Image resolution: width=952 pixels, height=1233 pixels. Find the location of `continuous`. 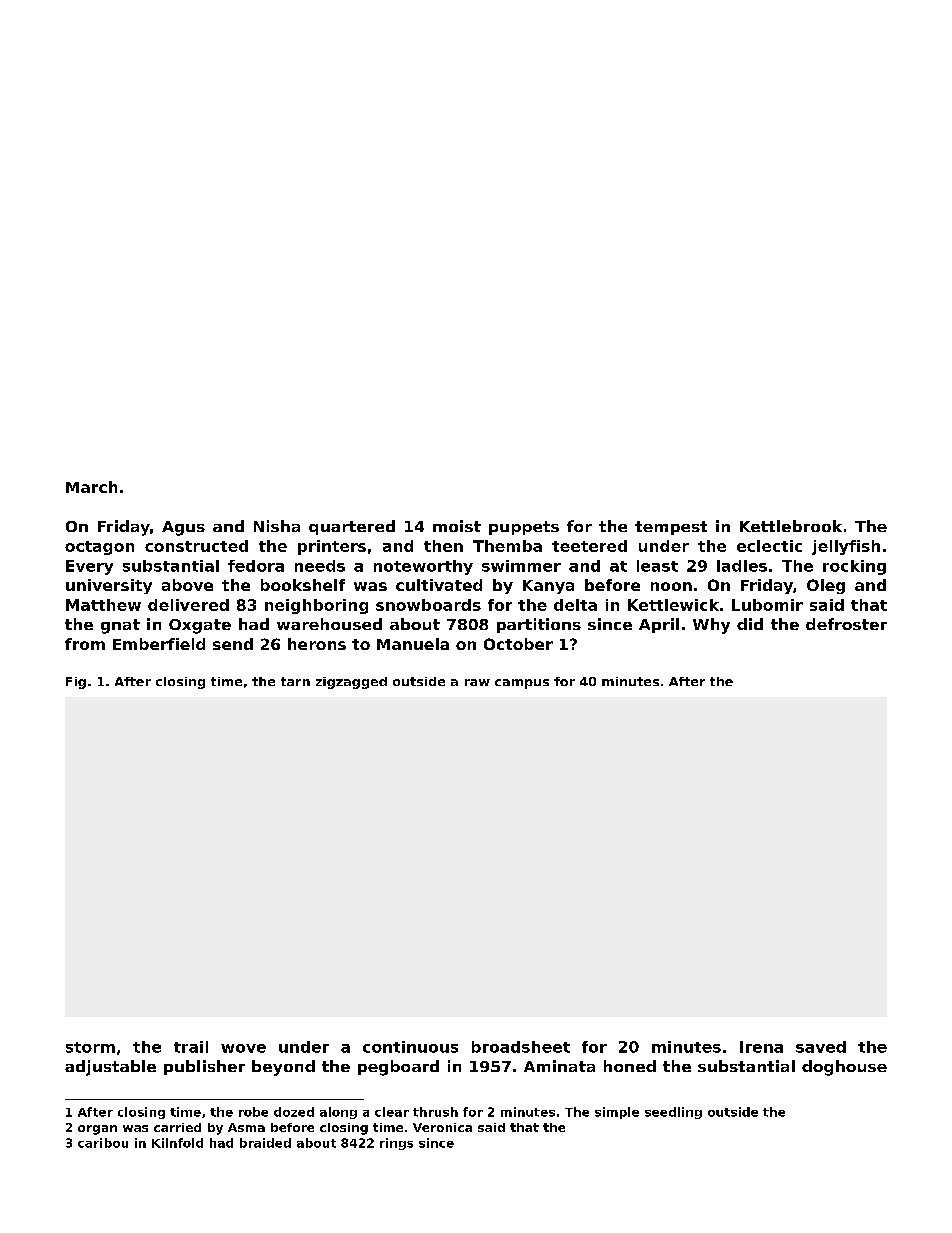

continuous is located at coordinates (410, 1047).
